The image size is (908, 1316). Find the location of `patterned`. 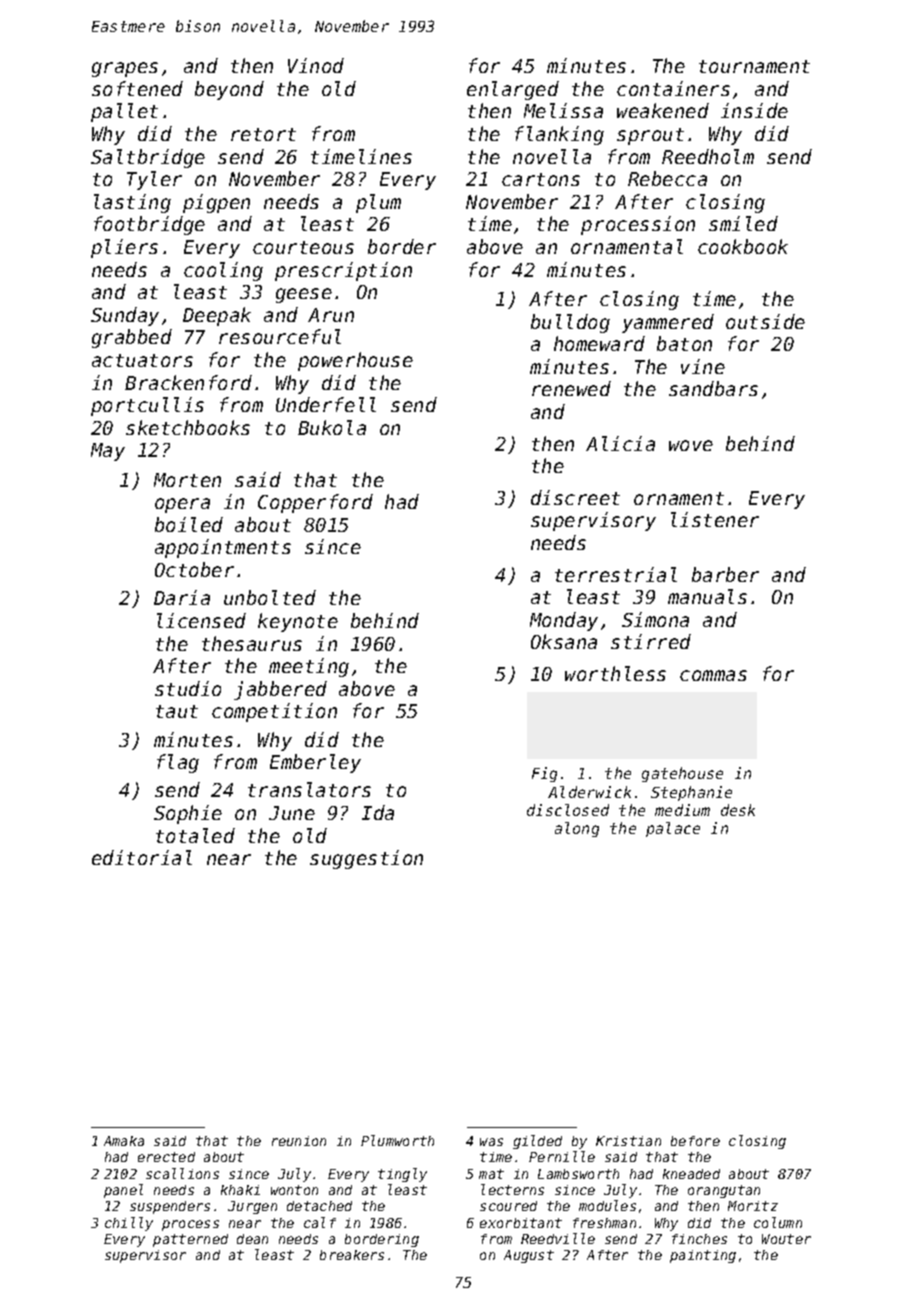

patterned is located at coordinates (190, 1240).
